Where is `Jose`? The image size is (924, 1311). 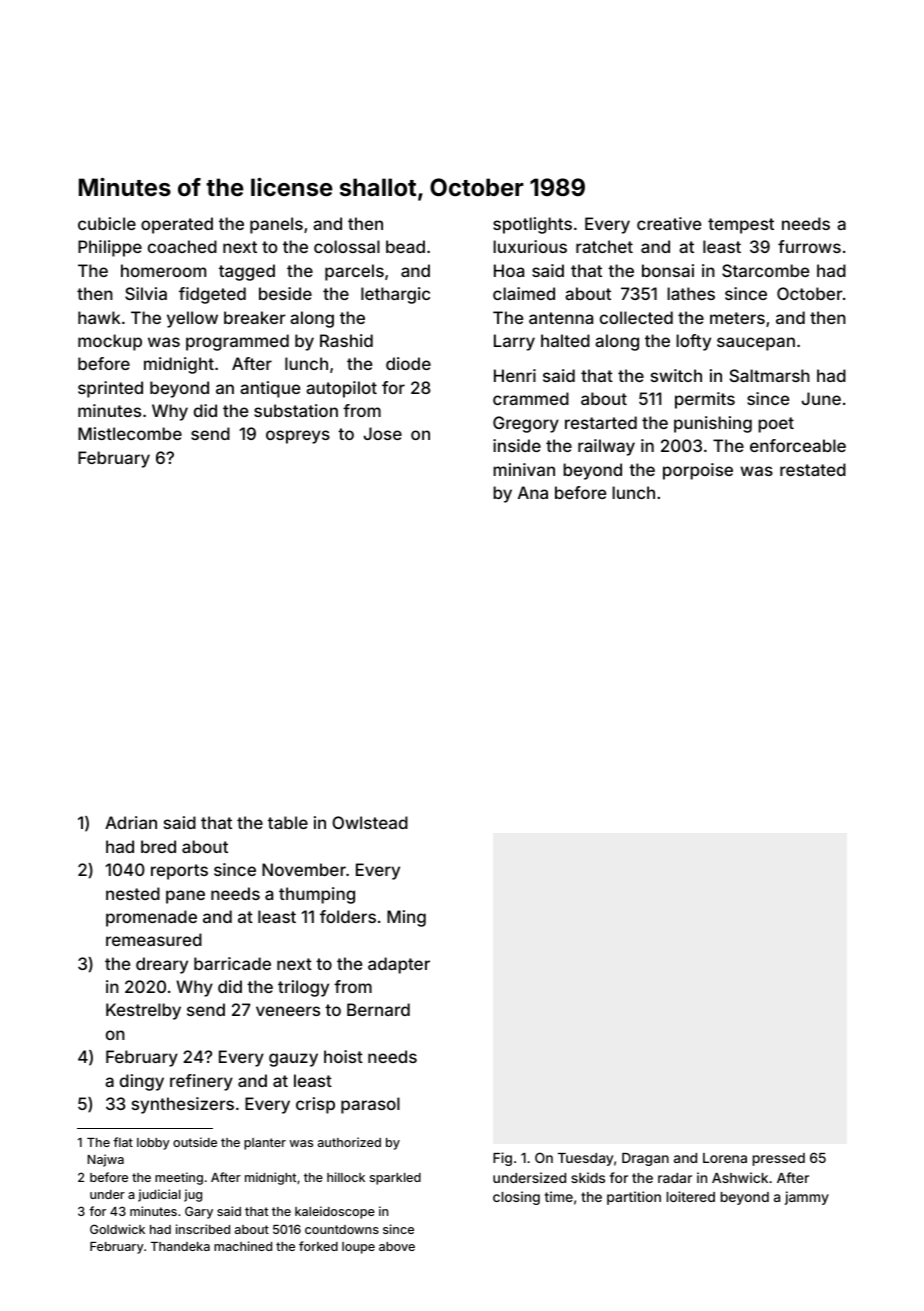 Jose is located at coordinates (382, 433).
